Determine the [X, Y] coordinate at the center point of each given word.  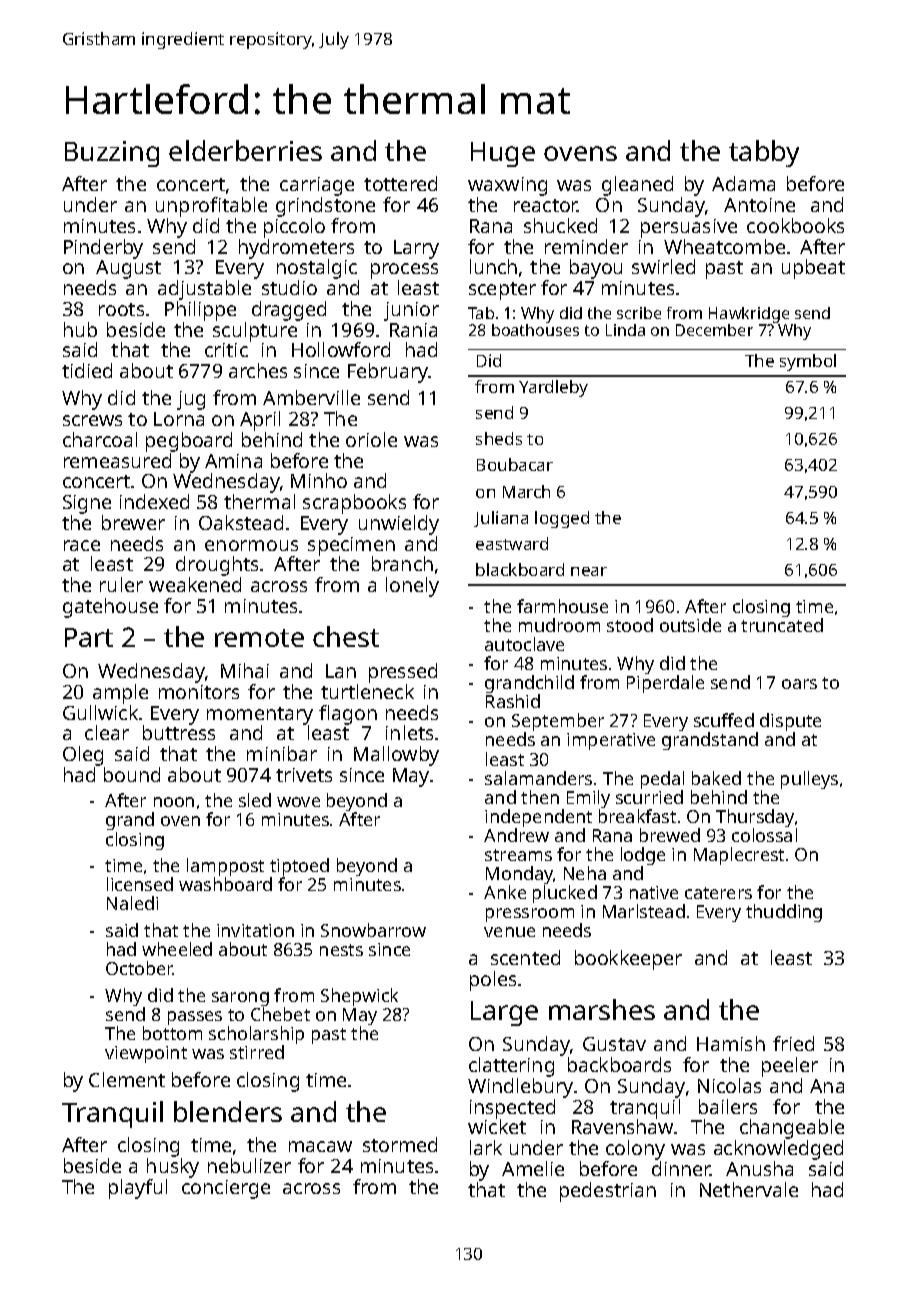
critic [226, 350]
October [139, 968]
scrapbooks [354, 504]
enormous [251, 545]
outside [690, 625]
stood [630, 625]
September [558, 723]
